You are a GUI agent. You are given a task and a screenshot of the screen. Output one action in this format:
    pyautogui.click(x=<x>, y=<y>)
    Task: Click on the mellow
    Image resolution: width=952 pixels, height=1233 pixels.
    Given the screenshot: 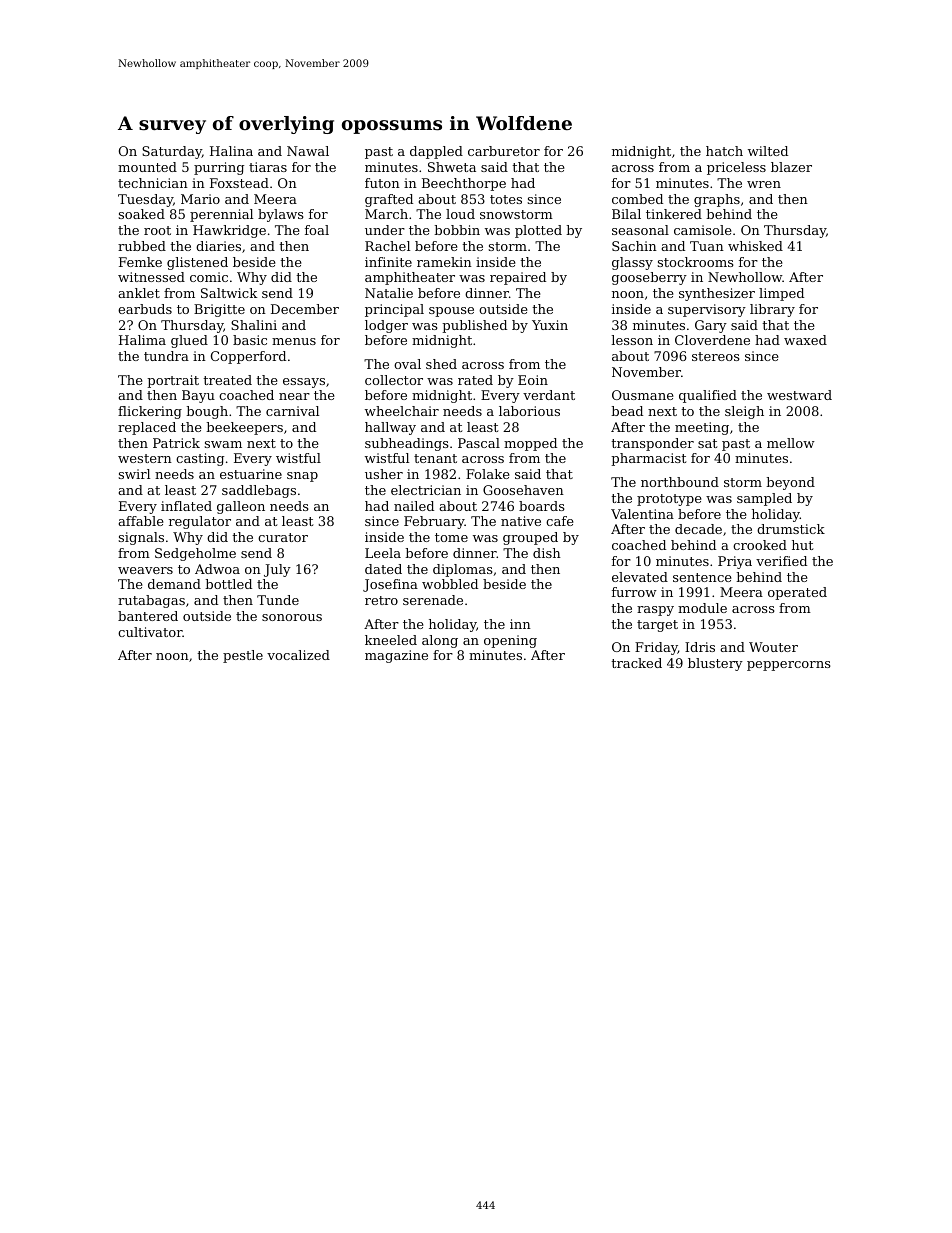 What is the action you would take?
    pyautogui.click(x=791, y=443)
